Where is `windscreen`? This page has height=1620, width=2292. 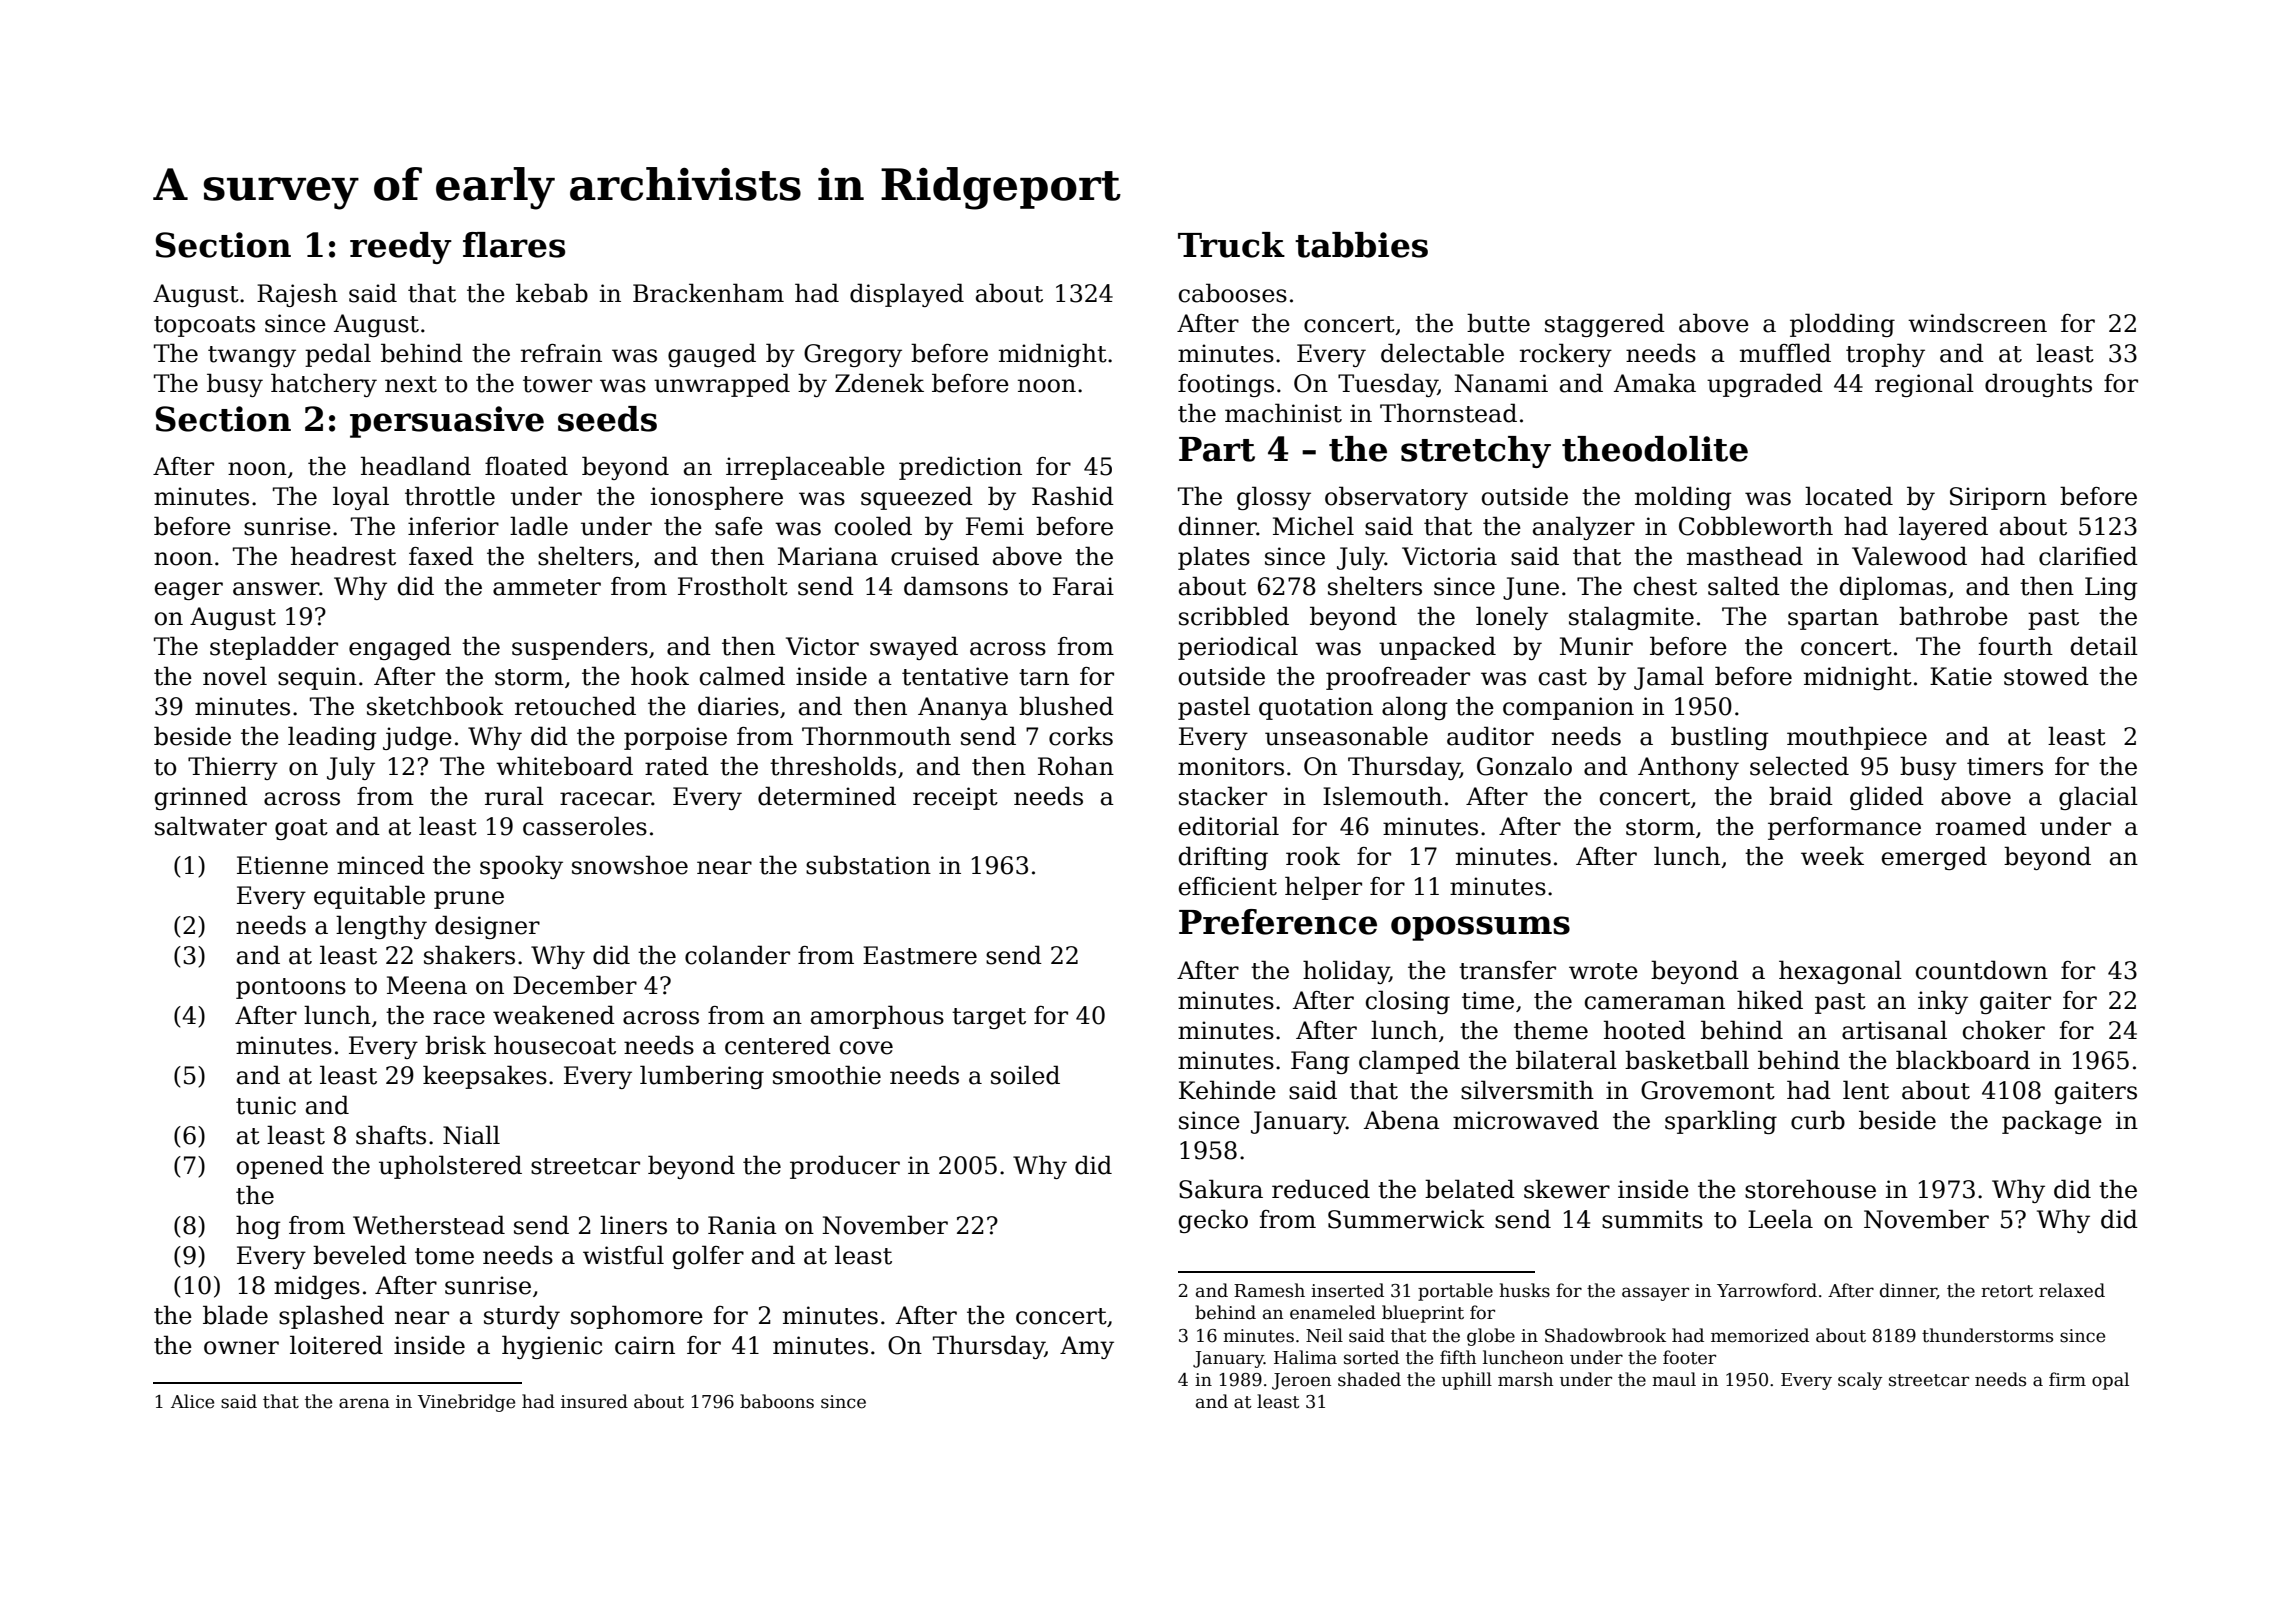
windscreen is located at coordinates (1977, 323).
